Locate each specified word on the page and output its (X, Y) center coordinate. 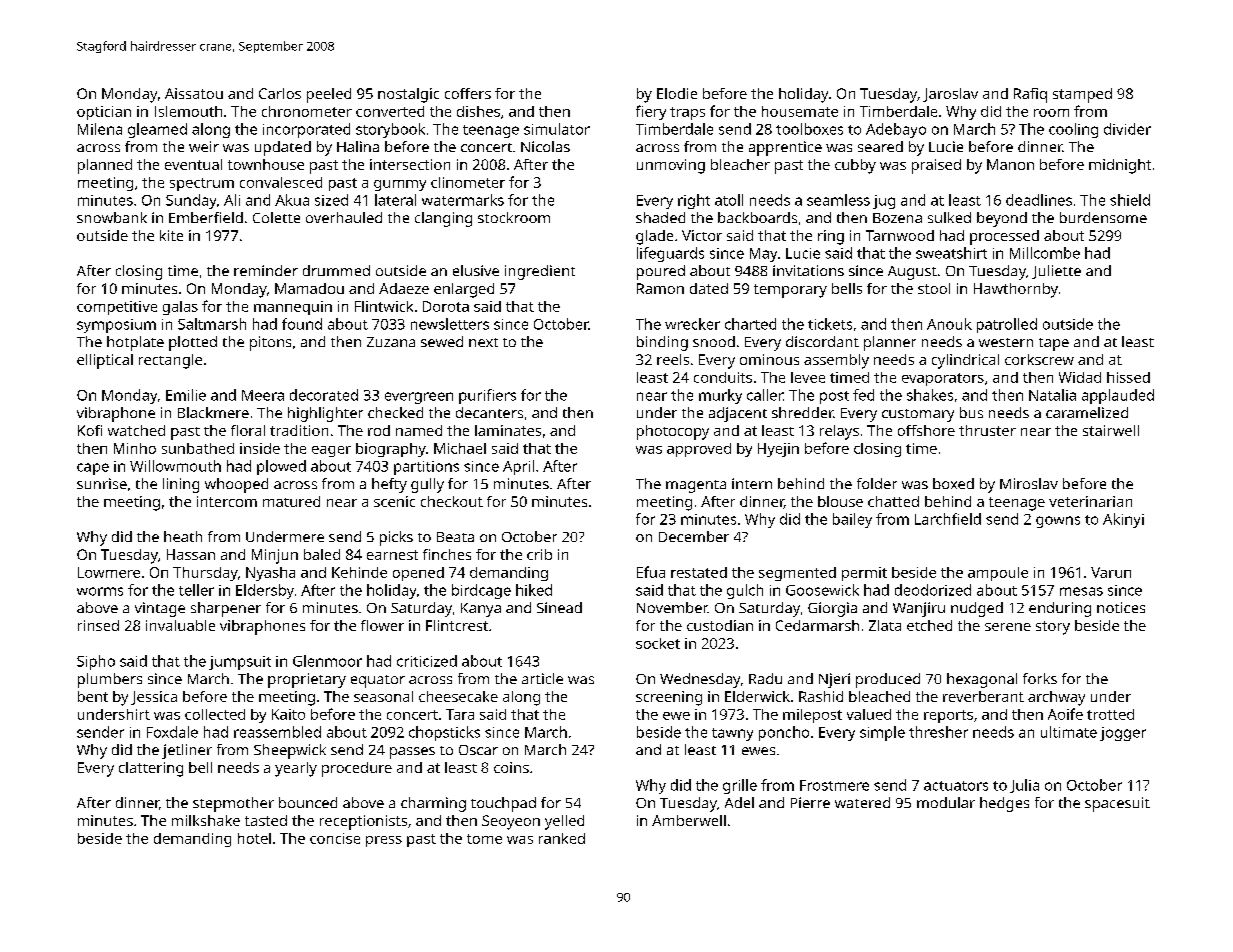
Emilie (186, 395)
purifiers (487, 396)
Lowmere (109, 572)
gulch (745, 591)
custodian (720, 625)
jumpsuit (240, 663)
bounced (308, 802)
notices (1121, 607)
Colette (276, 217)
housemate (800, 111)
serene (1008, 627)
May (763, 255)
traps (687, 113)
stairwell (1111, 430)
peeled (329, 95)
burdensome (1103, 217)
